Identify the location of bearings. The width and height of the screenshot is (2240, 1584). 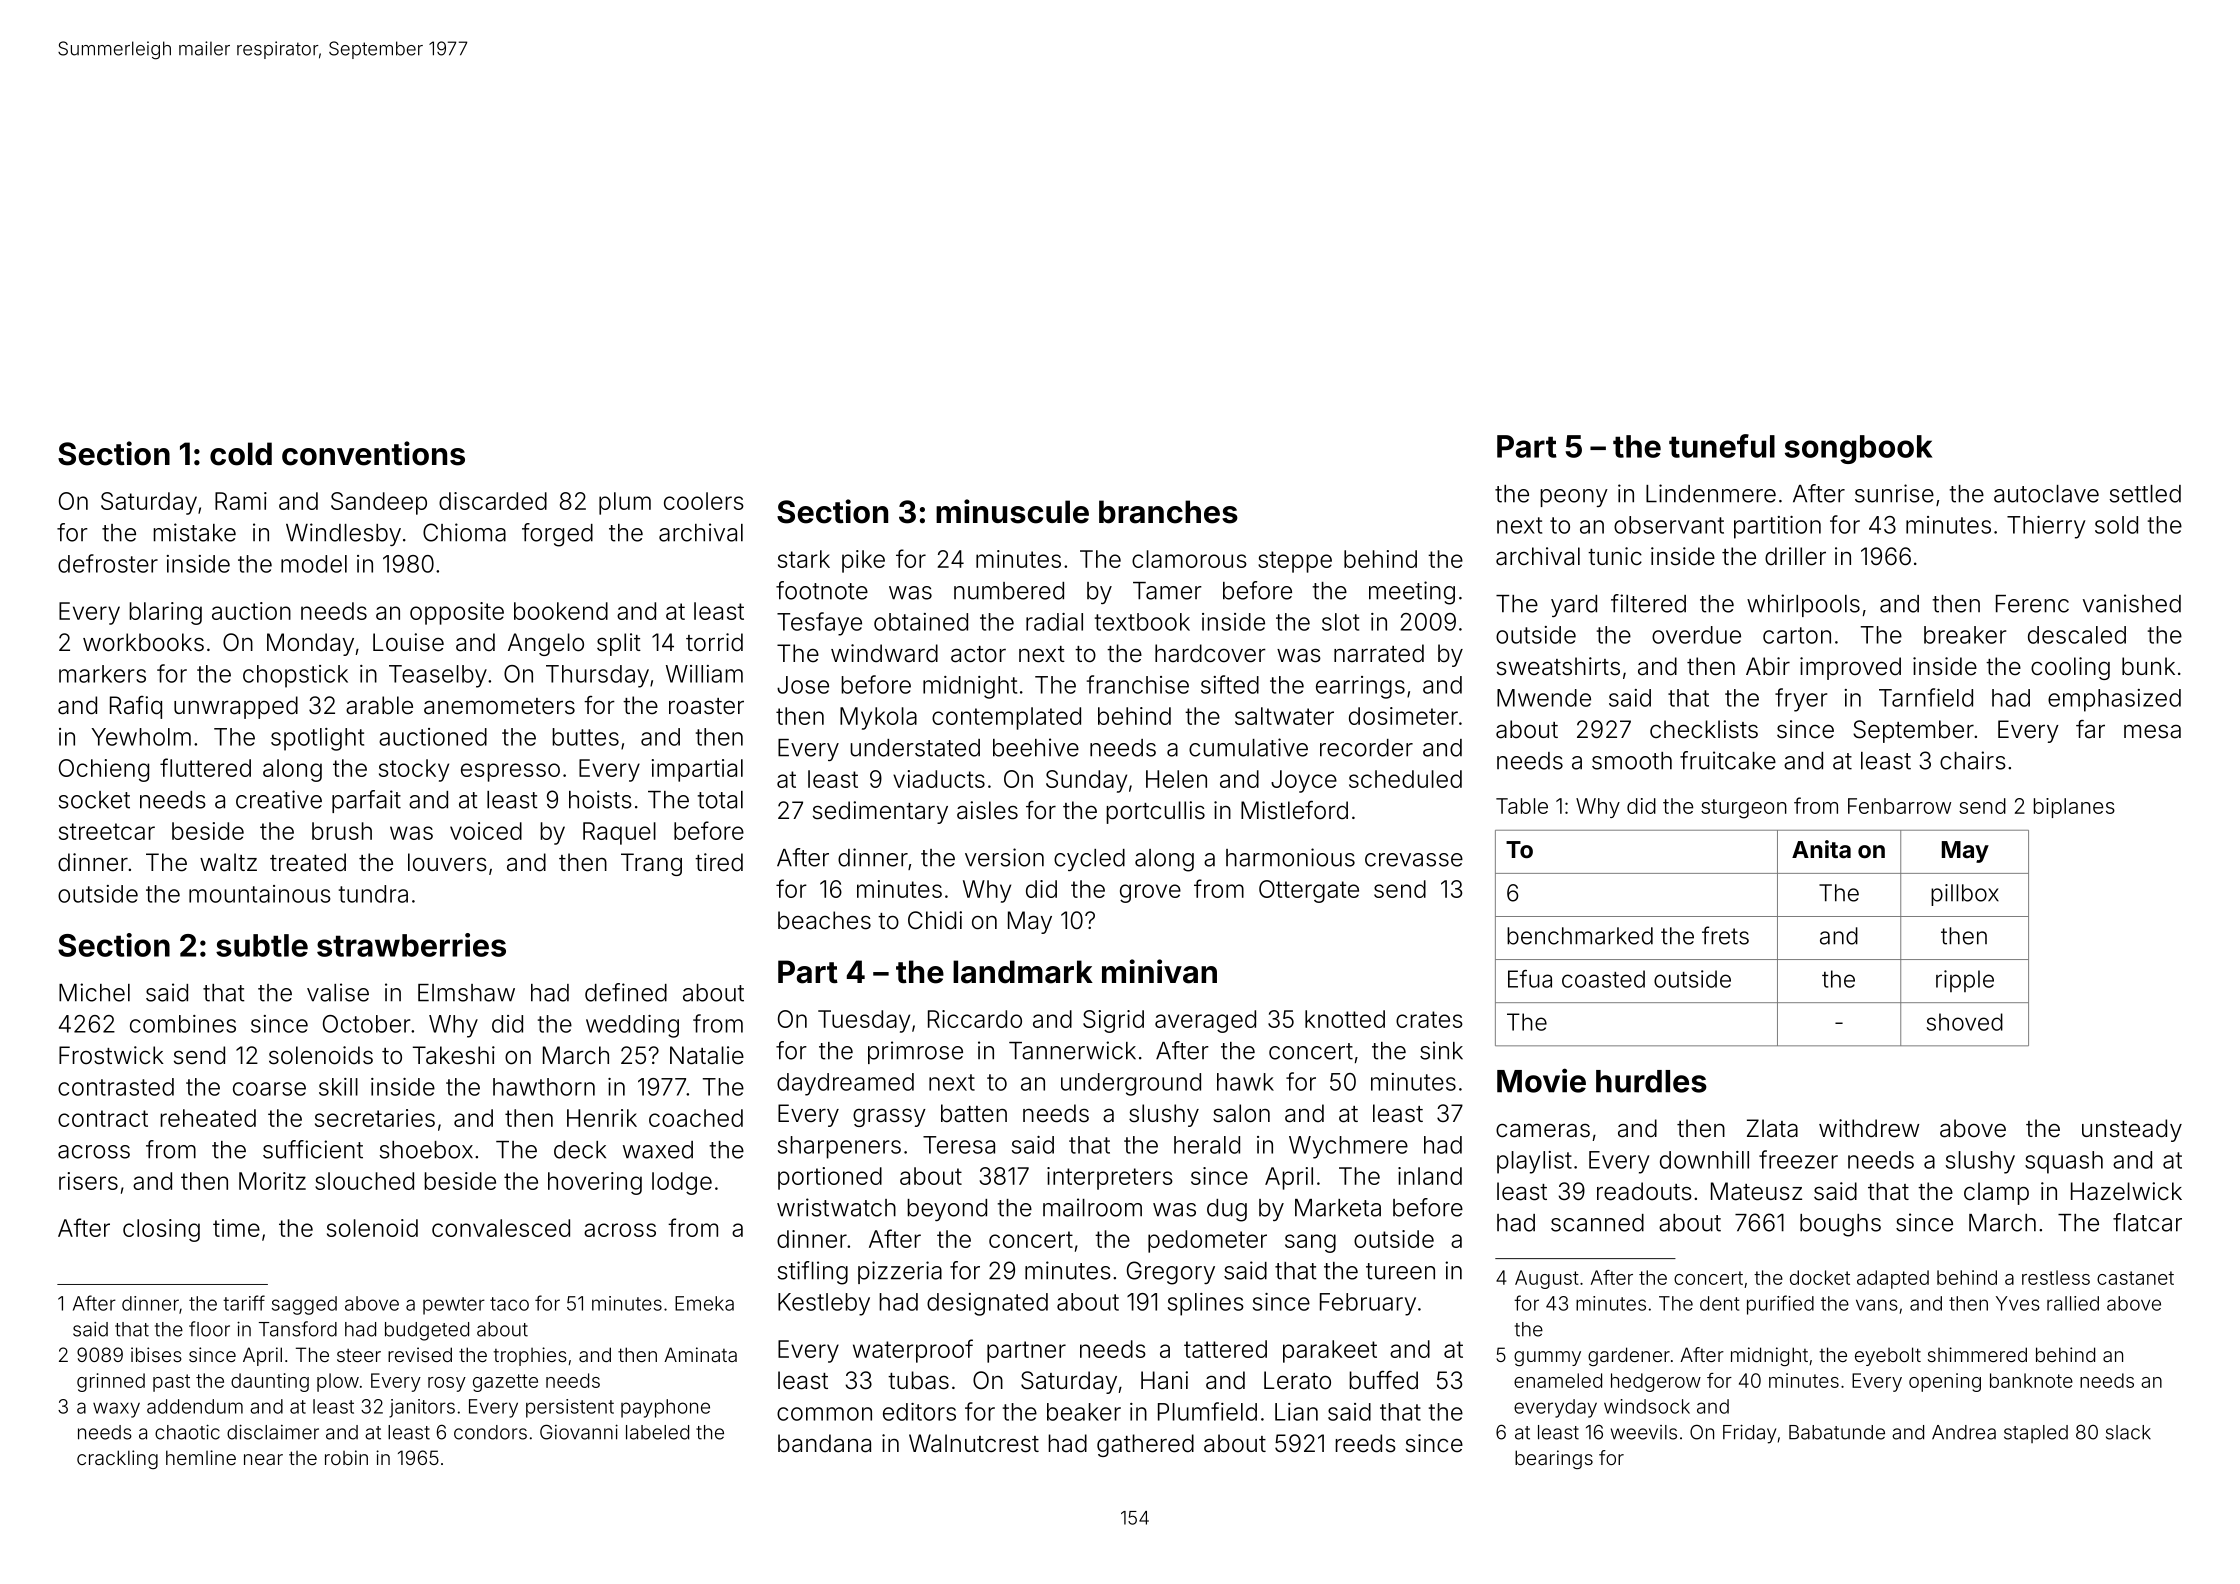
(1554, 1459).
